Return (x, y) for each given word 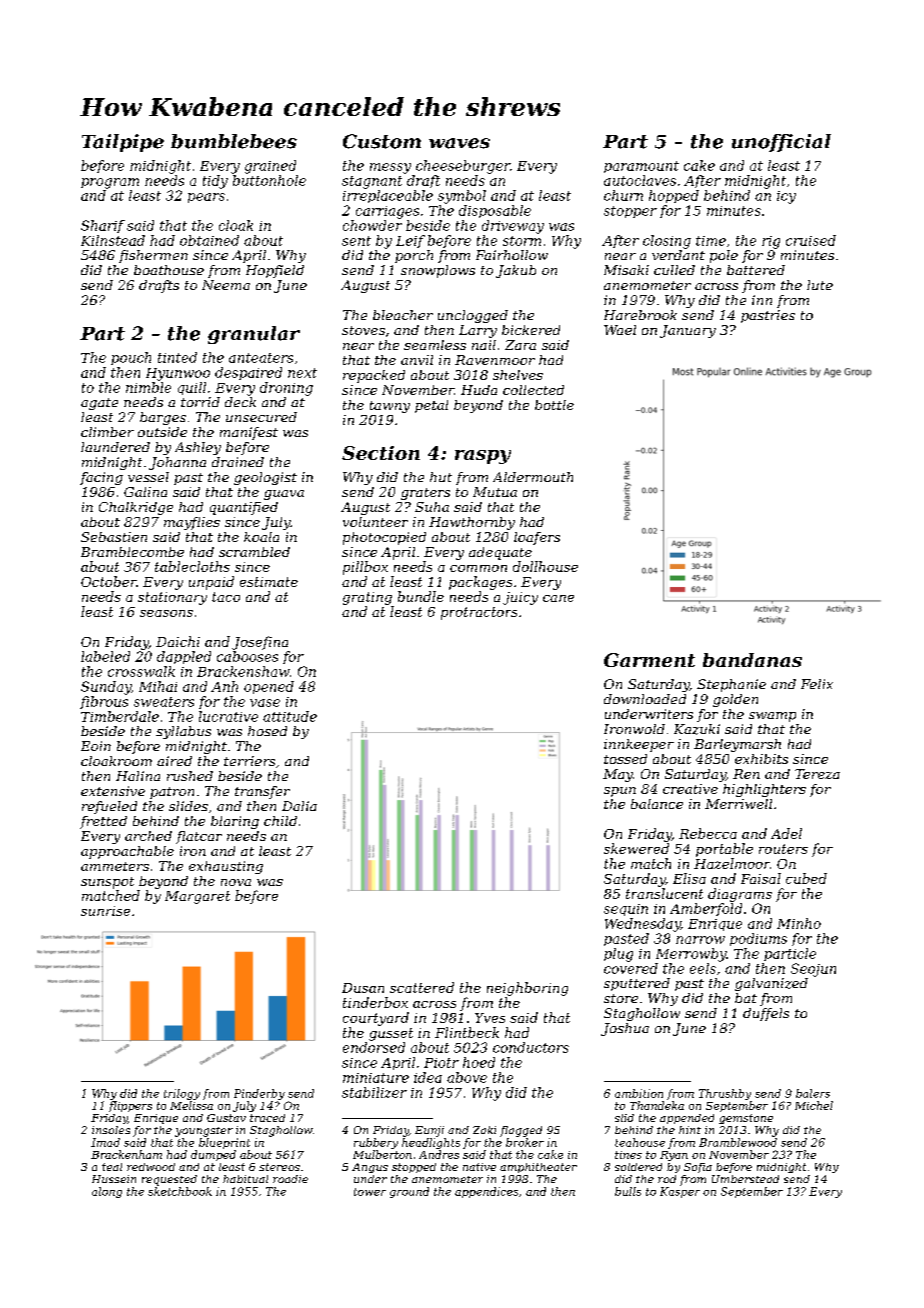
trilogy (182, 1094)
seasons (166, 613)
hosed (267, 731)
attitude (290, 716)
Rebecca (708, 833)
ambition (639, 1093)
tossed (625, 759)
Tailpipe (123, 143)
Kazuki (697, 729)
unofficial (781, 143)
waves (459, 143)
